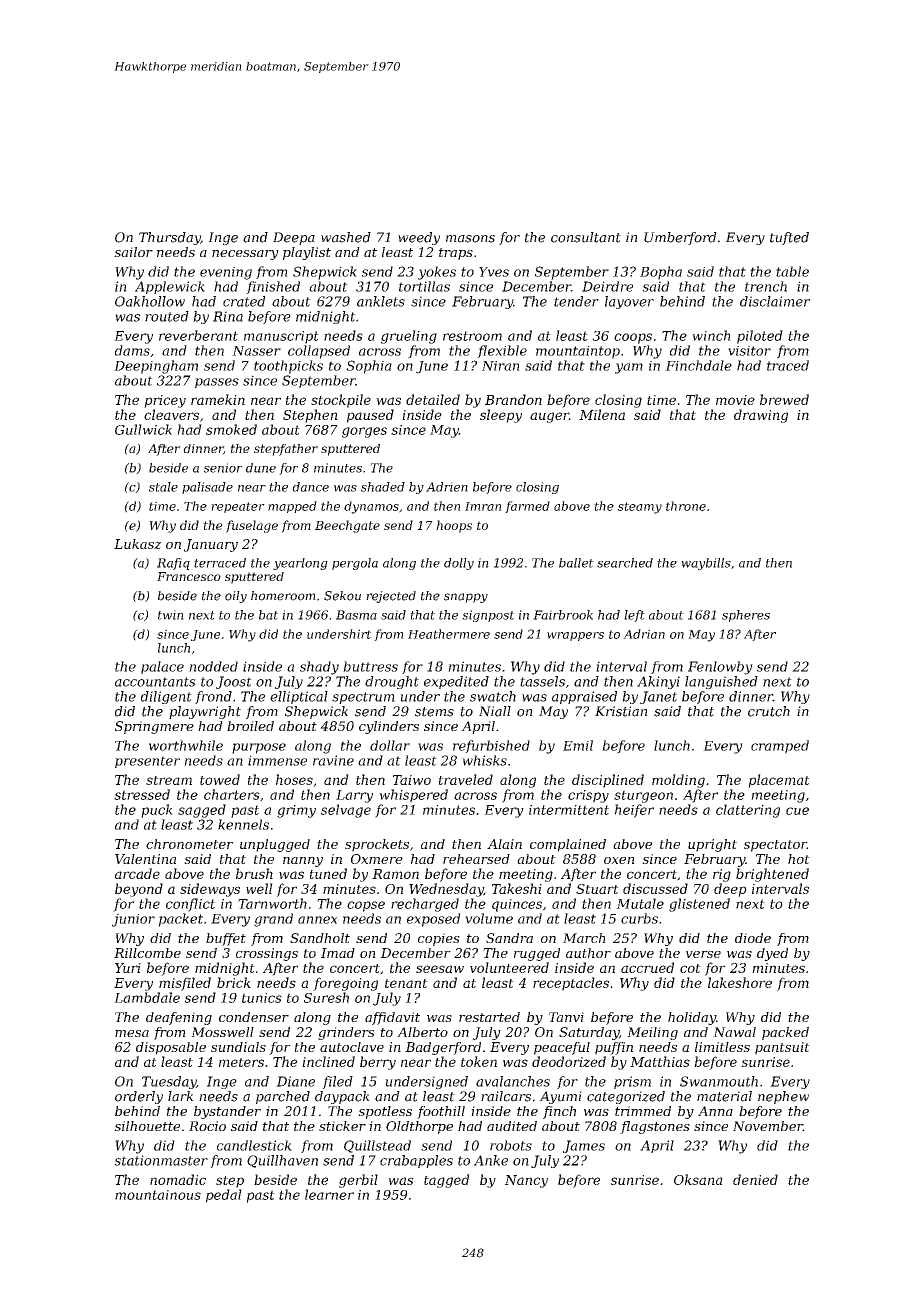  What do you see at coordinates (749, 351) in the screenshot?
I see `visitor` at bounding box center [749, 351].
